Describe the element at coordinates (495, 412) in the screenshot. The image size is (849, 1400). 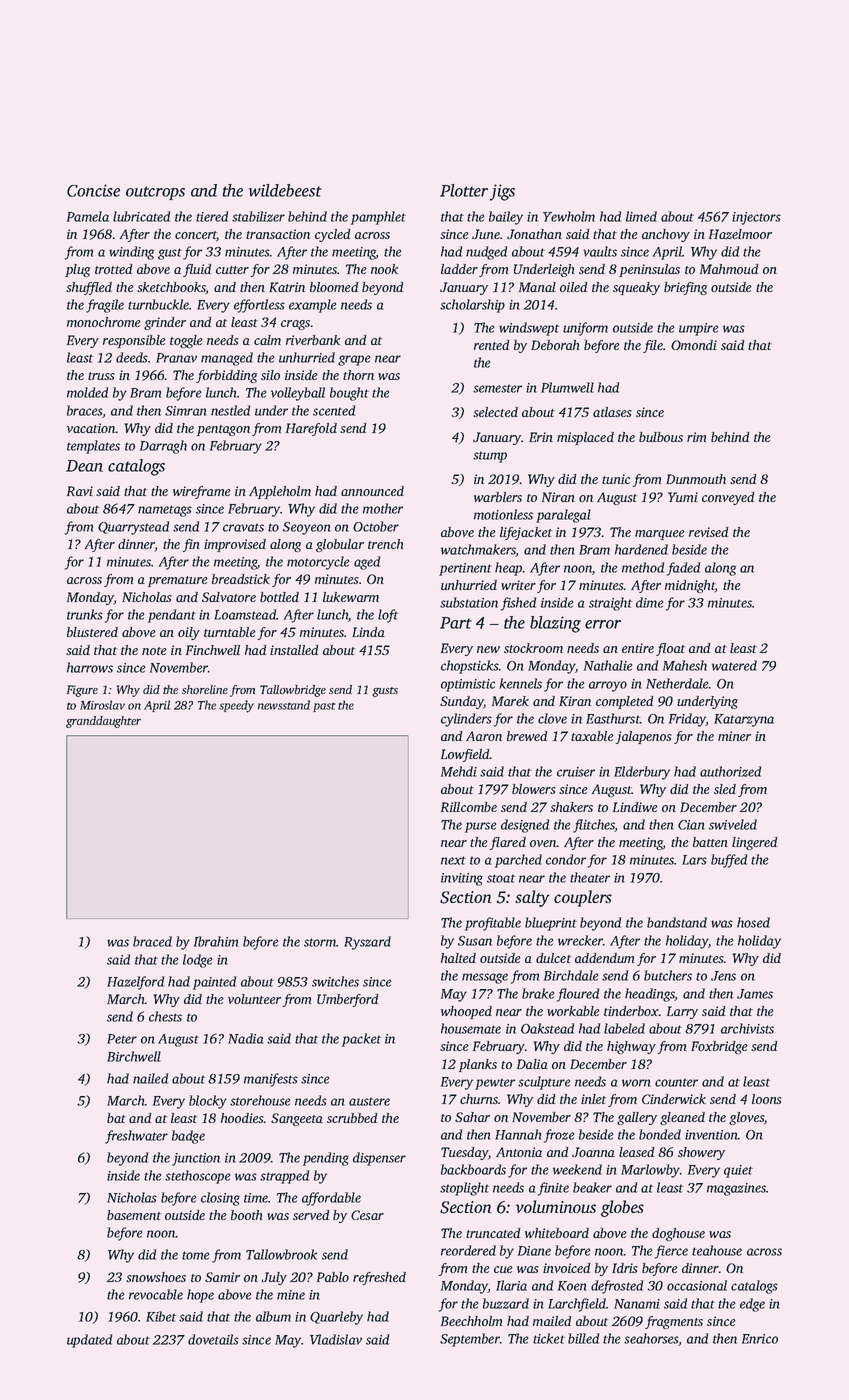
I see `selected` at that location.
